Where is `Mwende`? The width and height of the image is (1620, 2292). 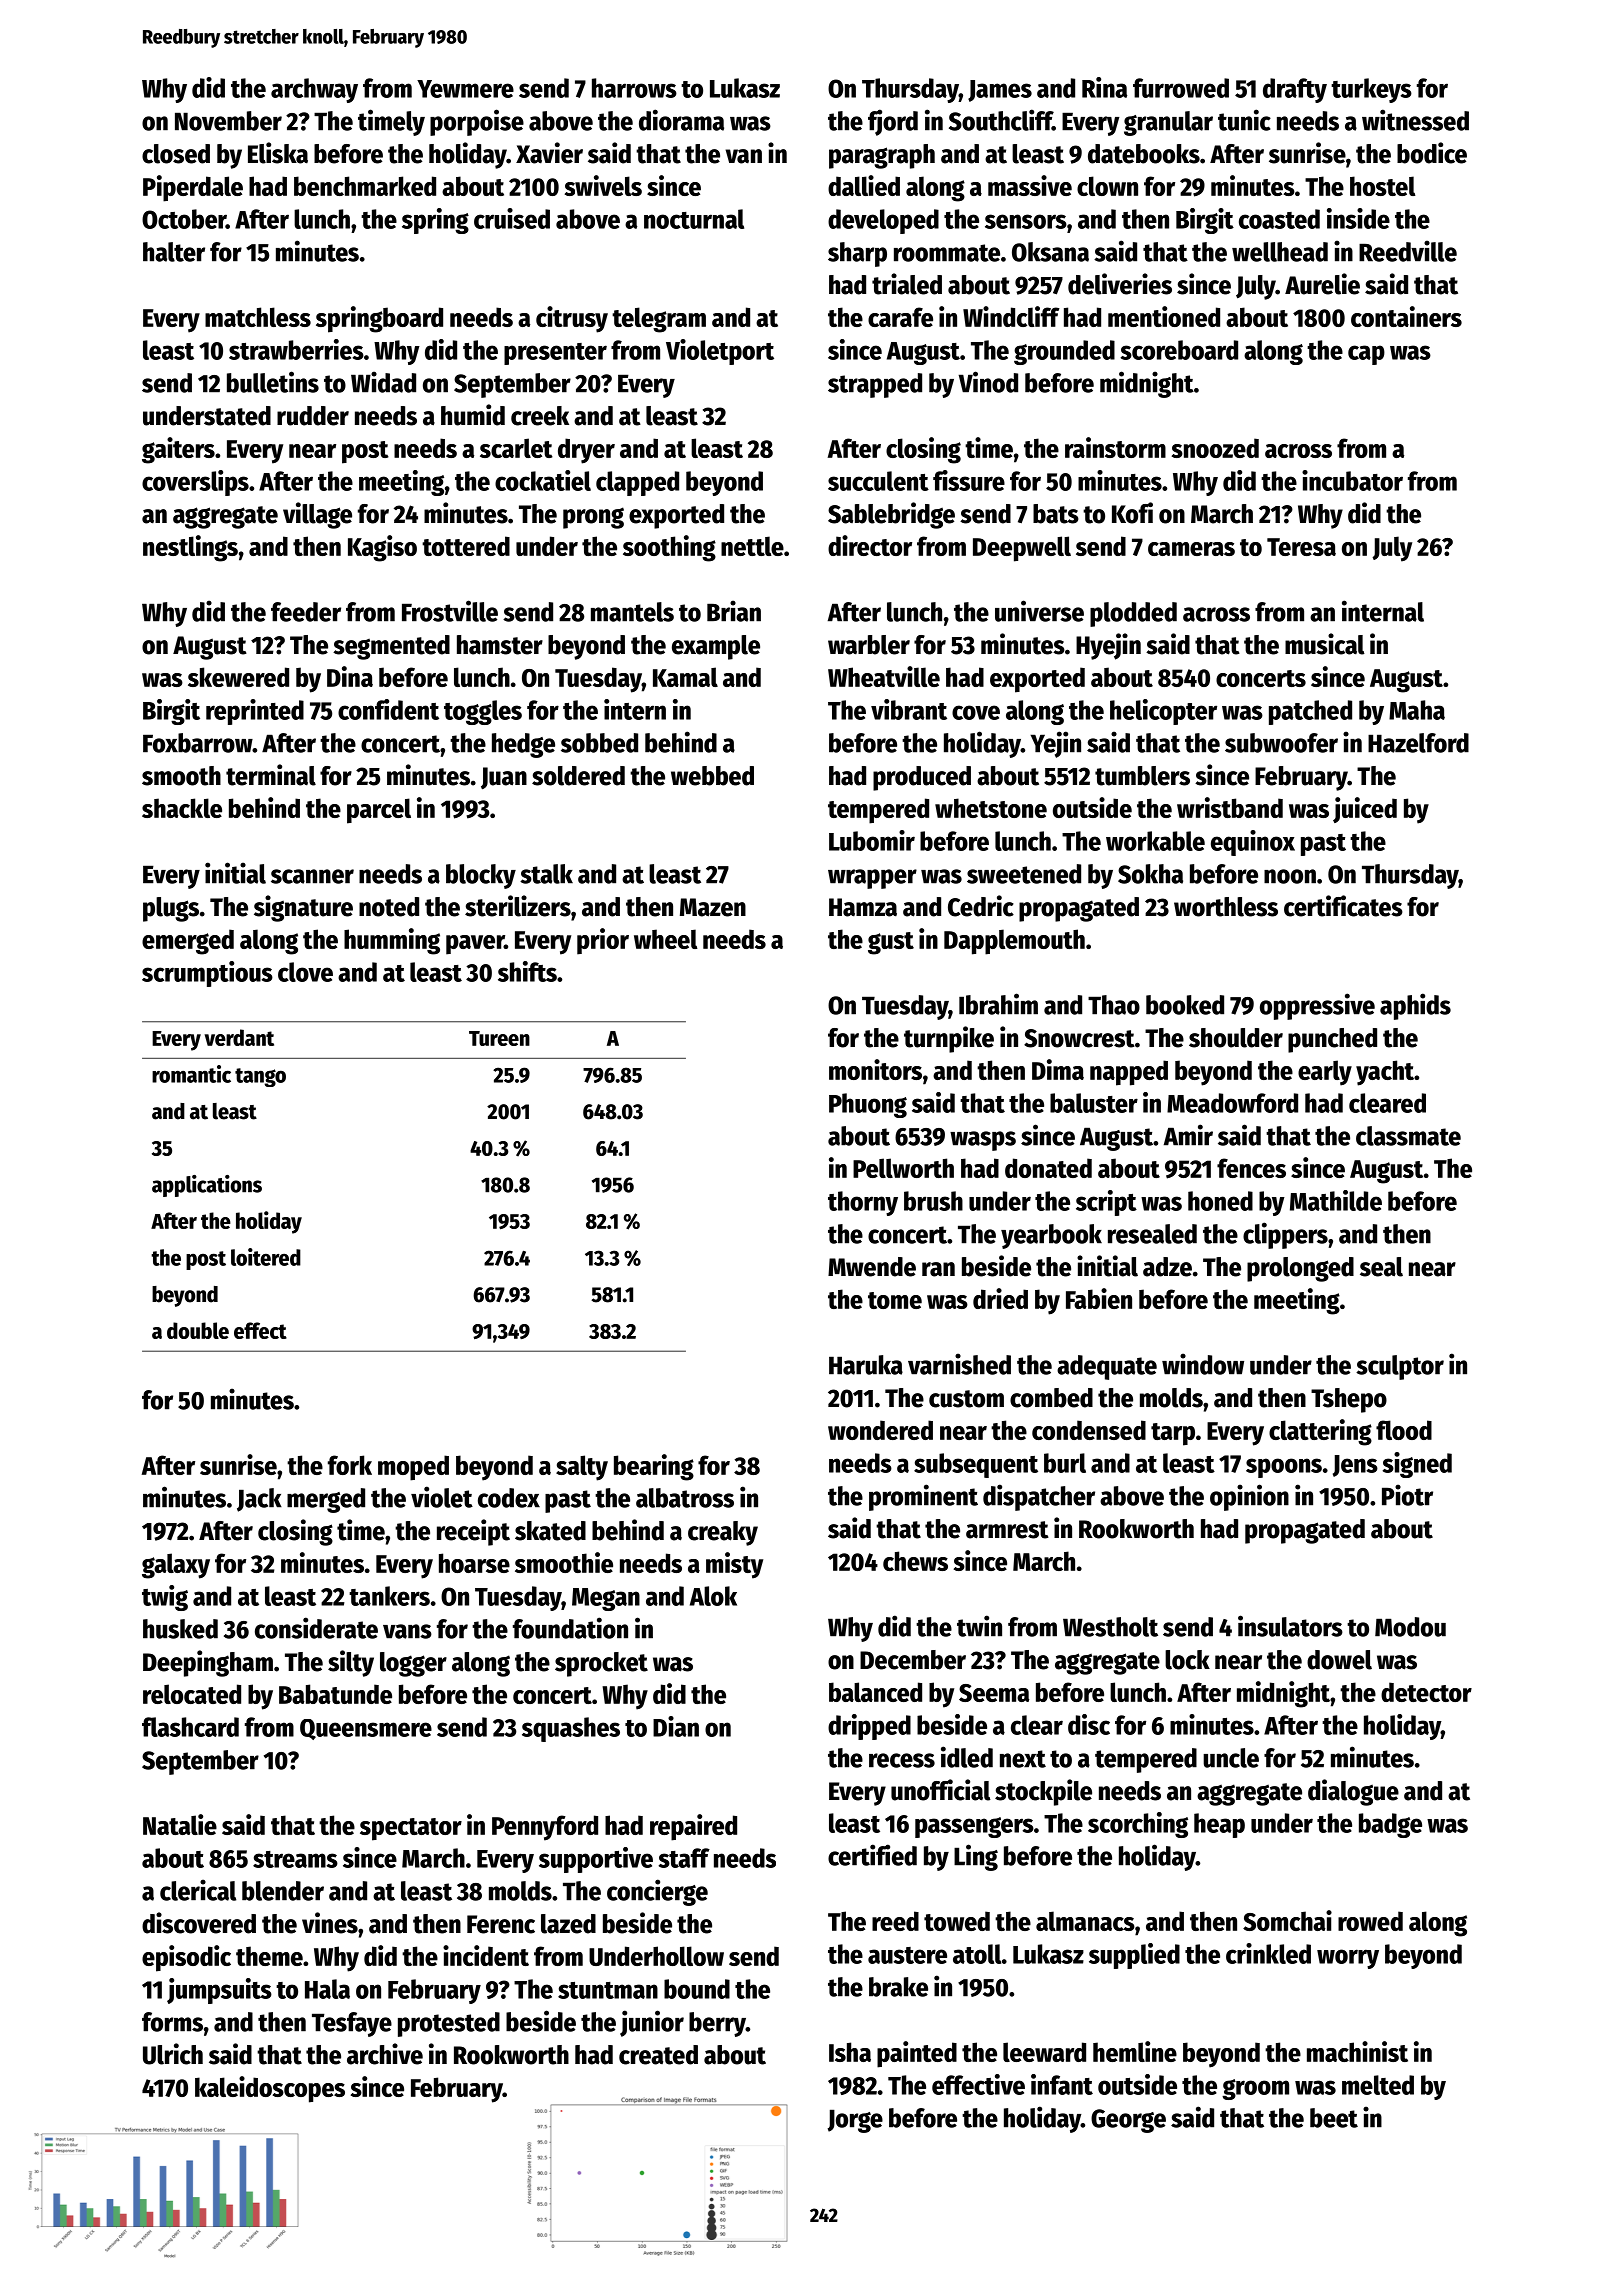 Mwende is located at coordinates (872, 1267).
